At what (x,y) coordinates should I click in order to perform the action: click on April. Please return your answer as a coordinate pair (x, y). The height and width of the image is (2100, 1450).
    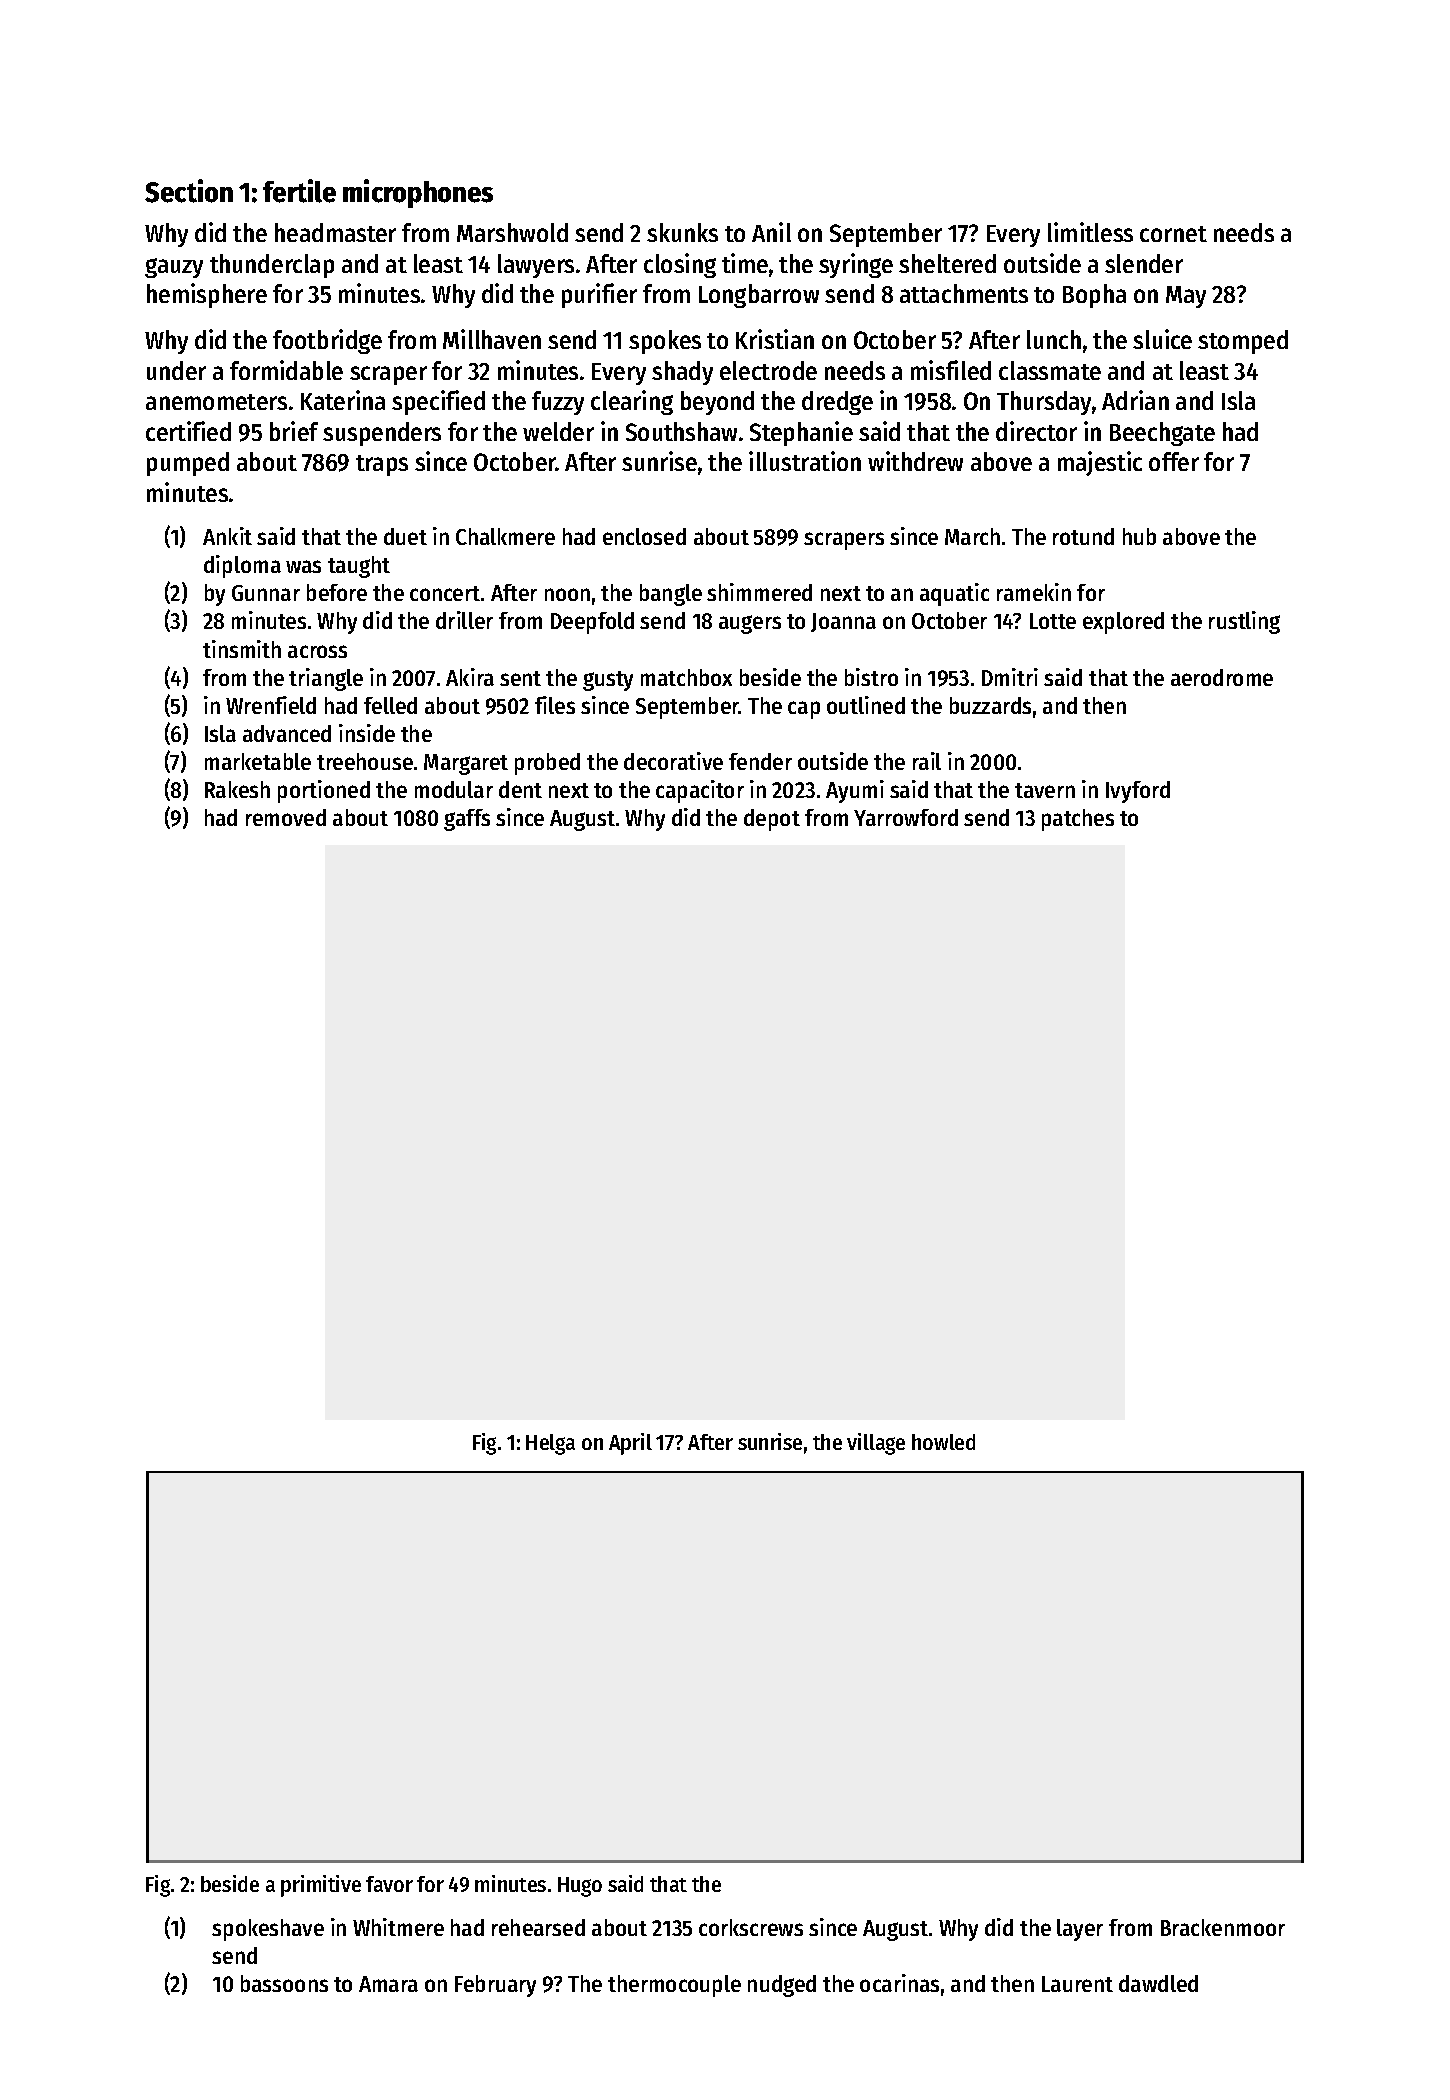
    Looking at the image, I should click on (630, 1444).
